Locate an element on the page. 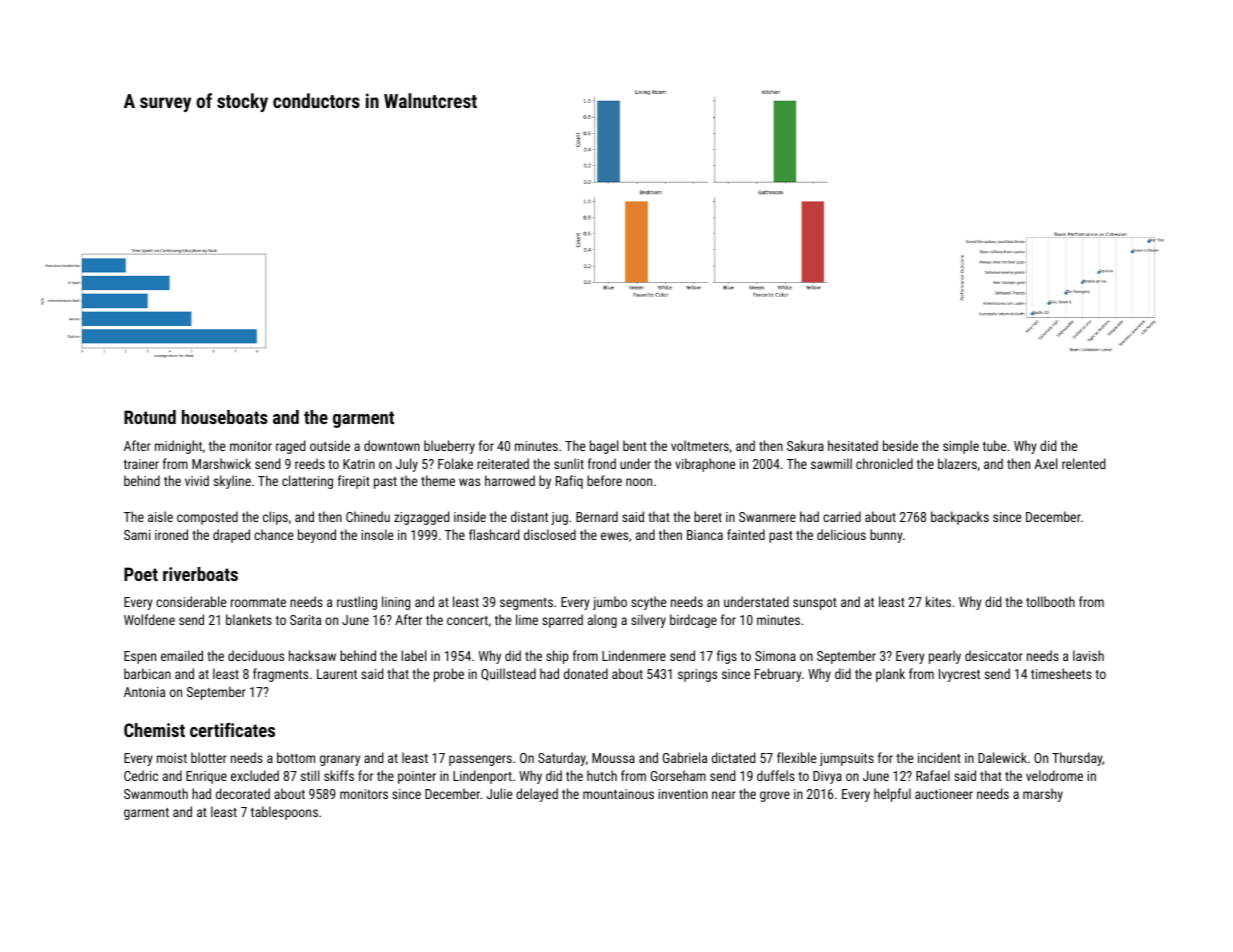 The image size is (1233, 952). raged is located at coordinates (290, 447).
